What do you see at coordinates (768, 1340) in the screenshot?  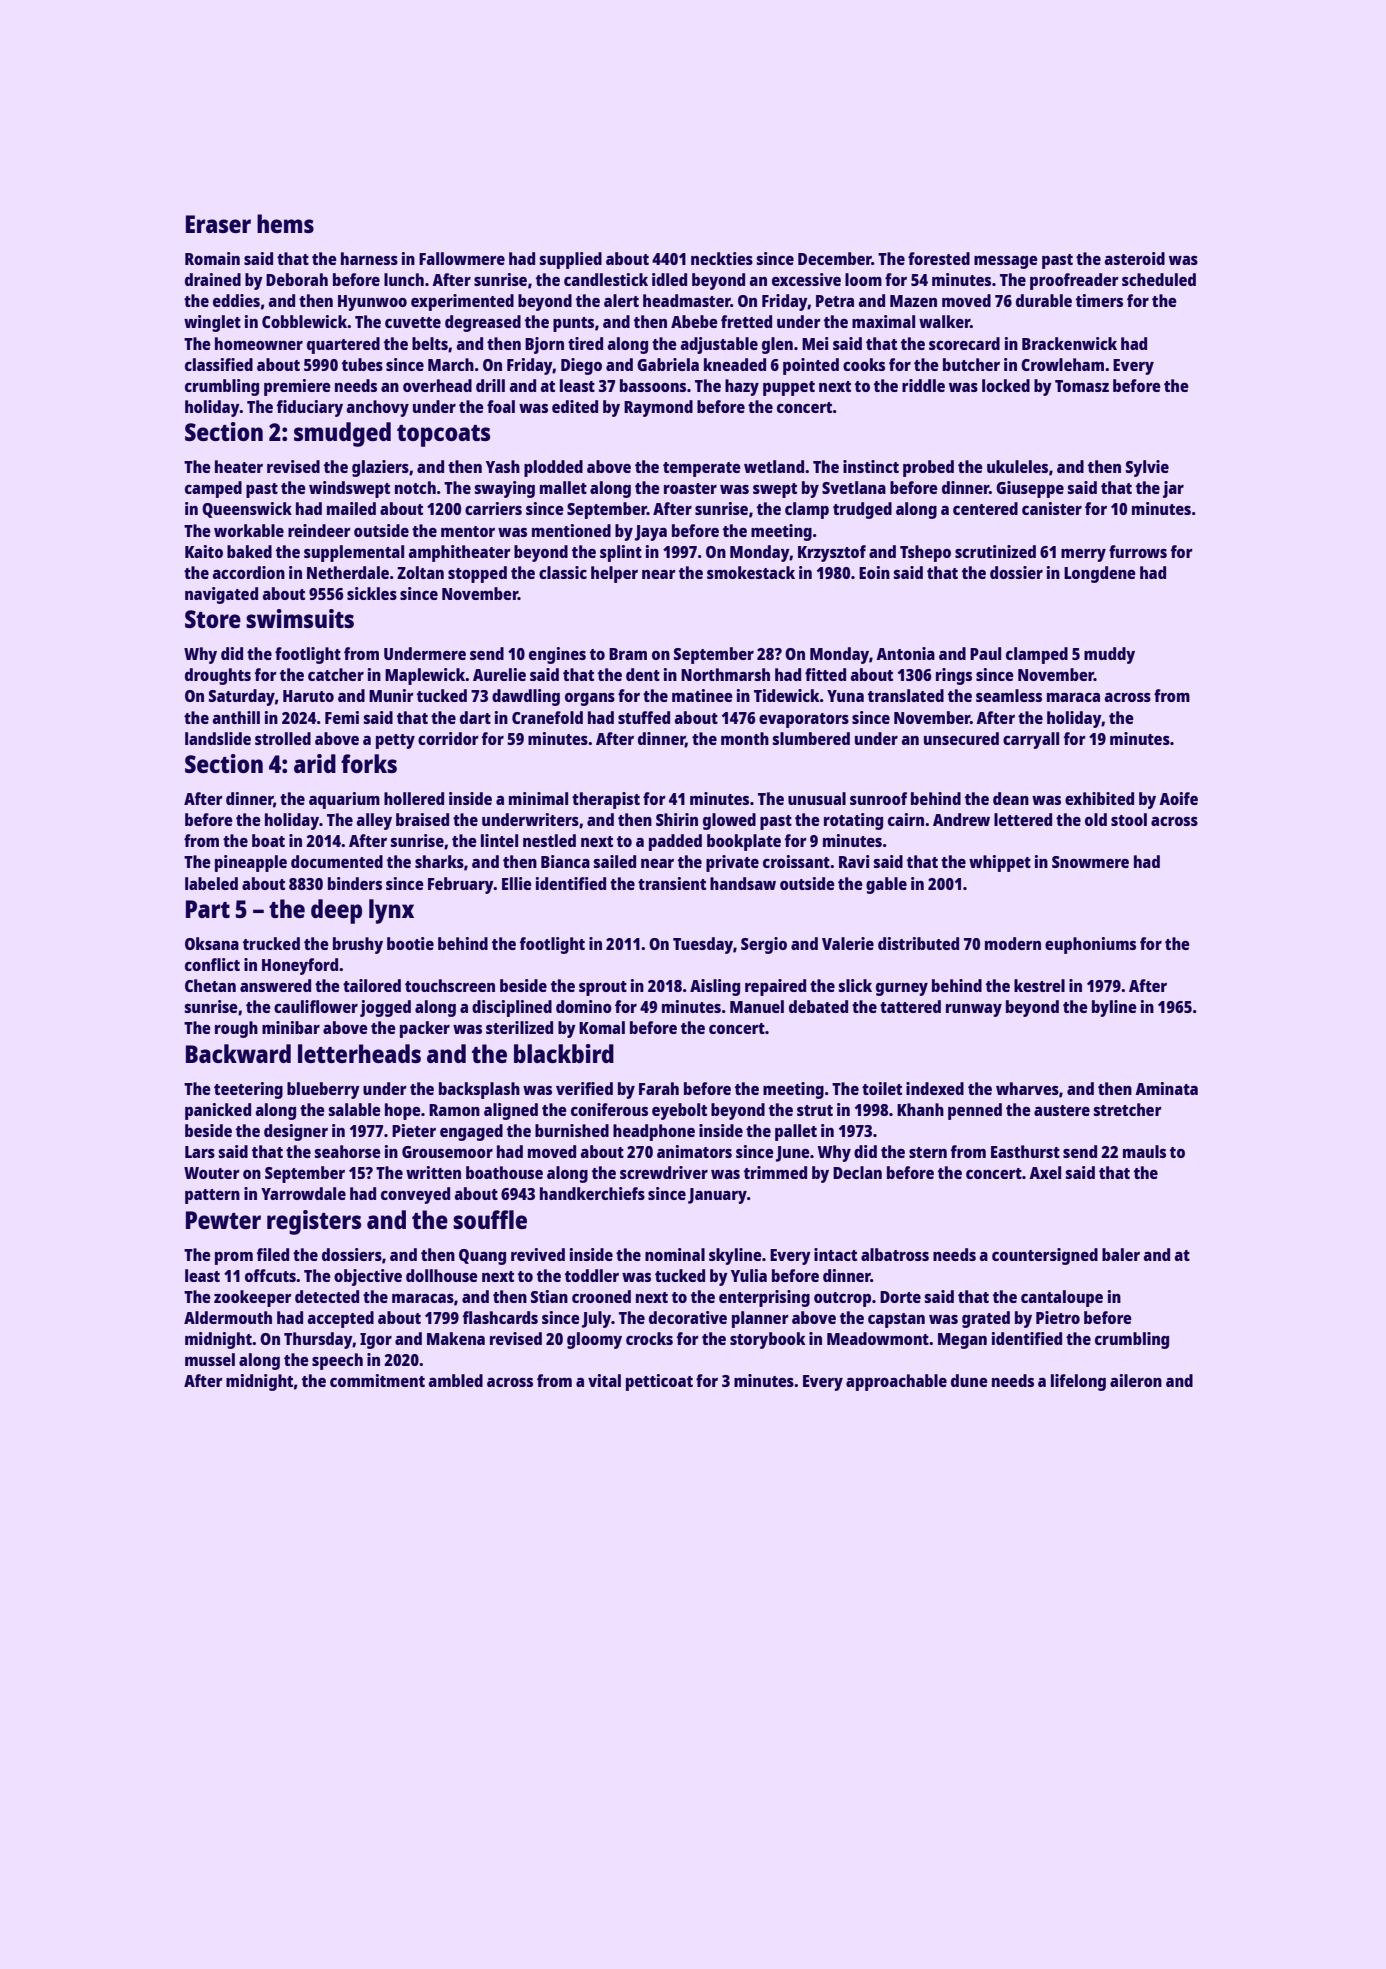 I see `storybook` at bounding box center [768, 1340].
